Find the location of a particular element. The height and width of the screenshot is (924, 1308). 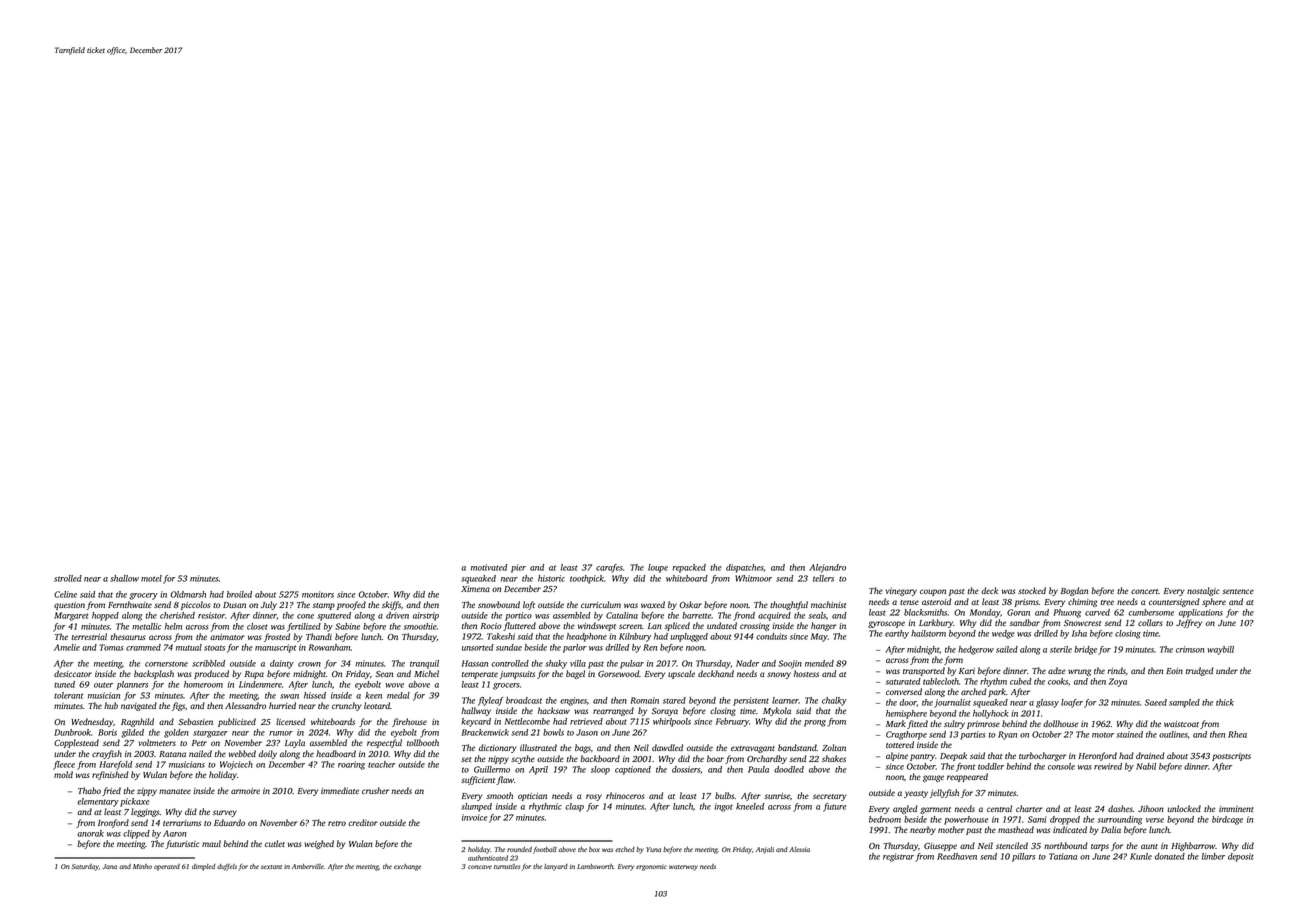

chiming is located at coordinates (1082, 602).
